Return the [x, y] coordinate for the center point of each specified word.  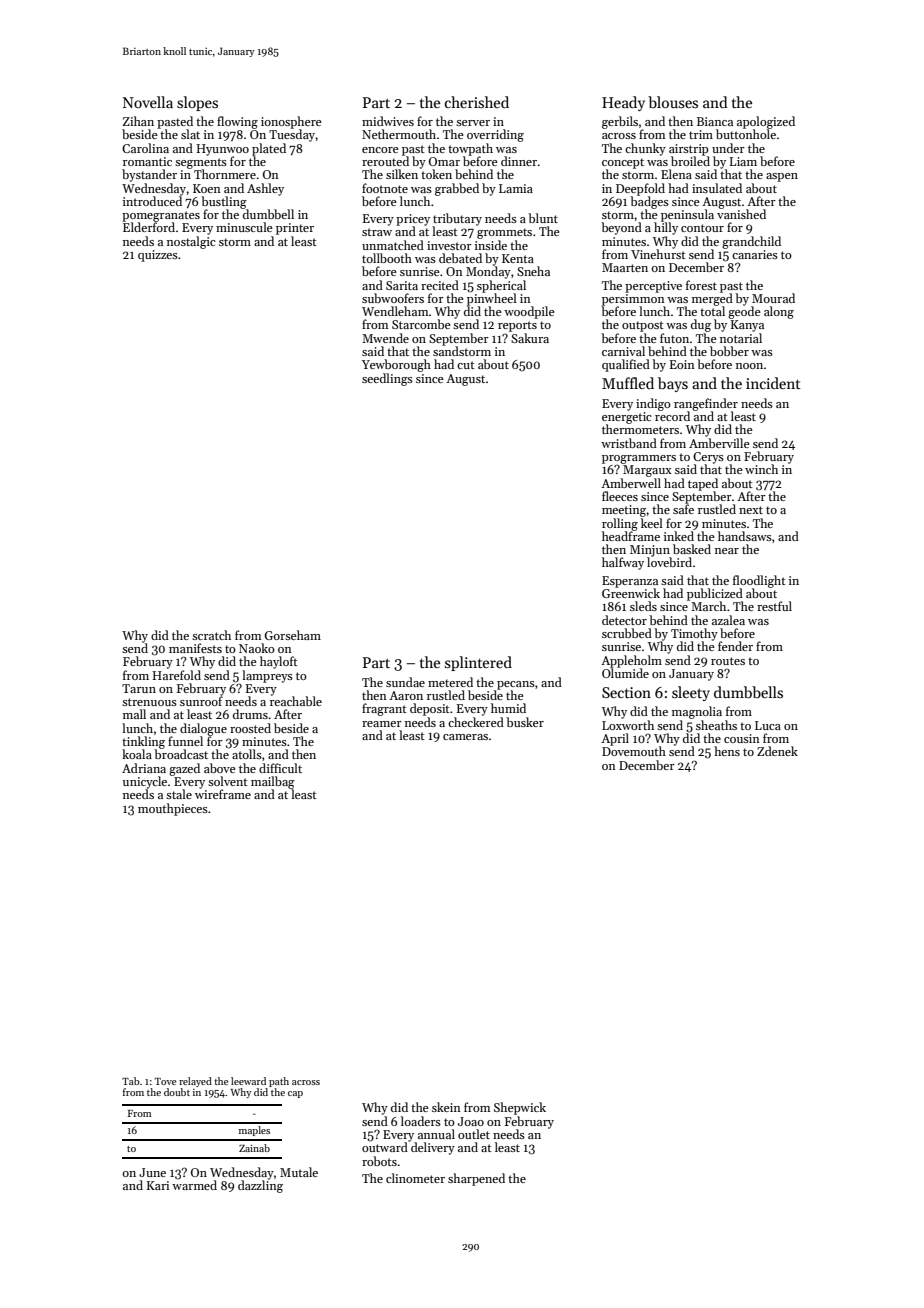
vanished [741, 214]
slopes [197, 103]
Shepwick [520, 1108]
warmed [194, 1185]
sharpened [476, 1179]
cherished [477, 102]
